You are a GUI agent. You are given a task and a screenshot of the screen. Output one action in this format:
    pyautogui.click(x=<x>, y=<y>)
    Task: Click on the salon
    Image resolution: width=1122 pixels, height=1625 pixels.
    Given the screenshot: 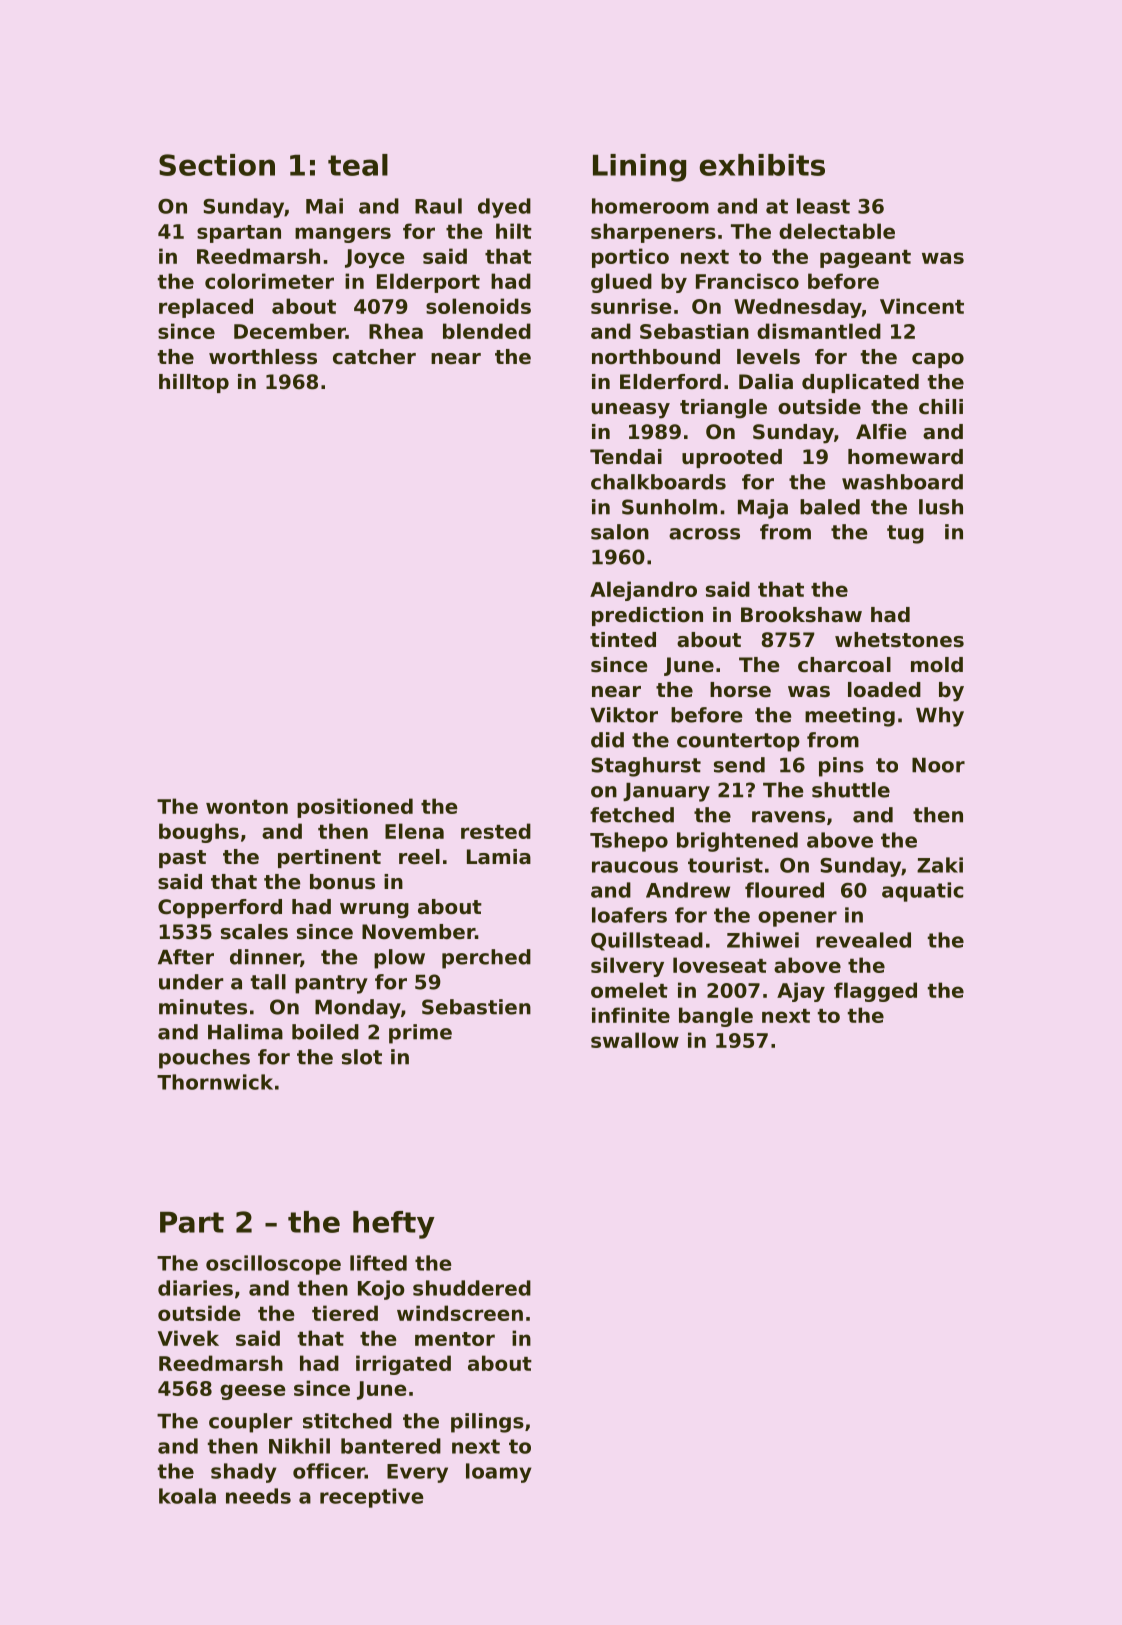 What is the action you would take?
    pyautogui.click(x=620, y=532)
